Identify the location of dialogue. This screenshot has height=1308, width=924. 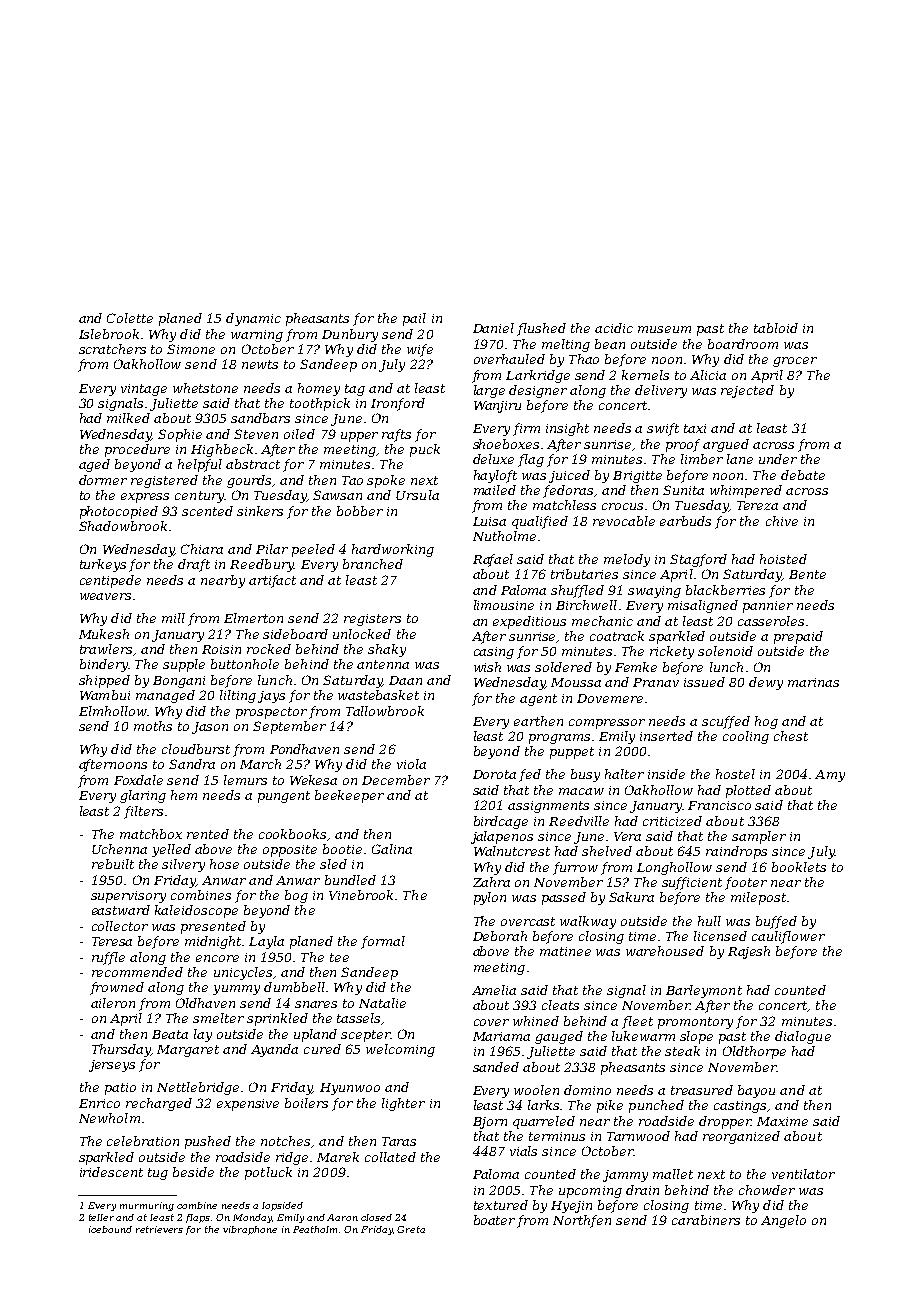
(803, 1037).
